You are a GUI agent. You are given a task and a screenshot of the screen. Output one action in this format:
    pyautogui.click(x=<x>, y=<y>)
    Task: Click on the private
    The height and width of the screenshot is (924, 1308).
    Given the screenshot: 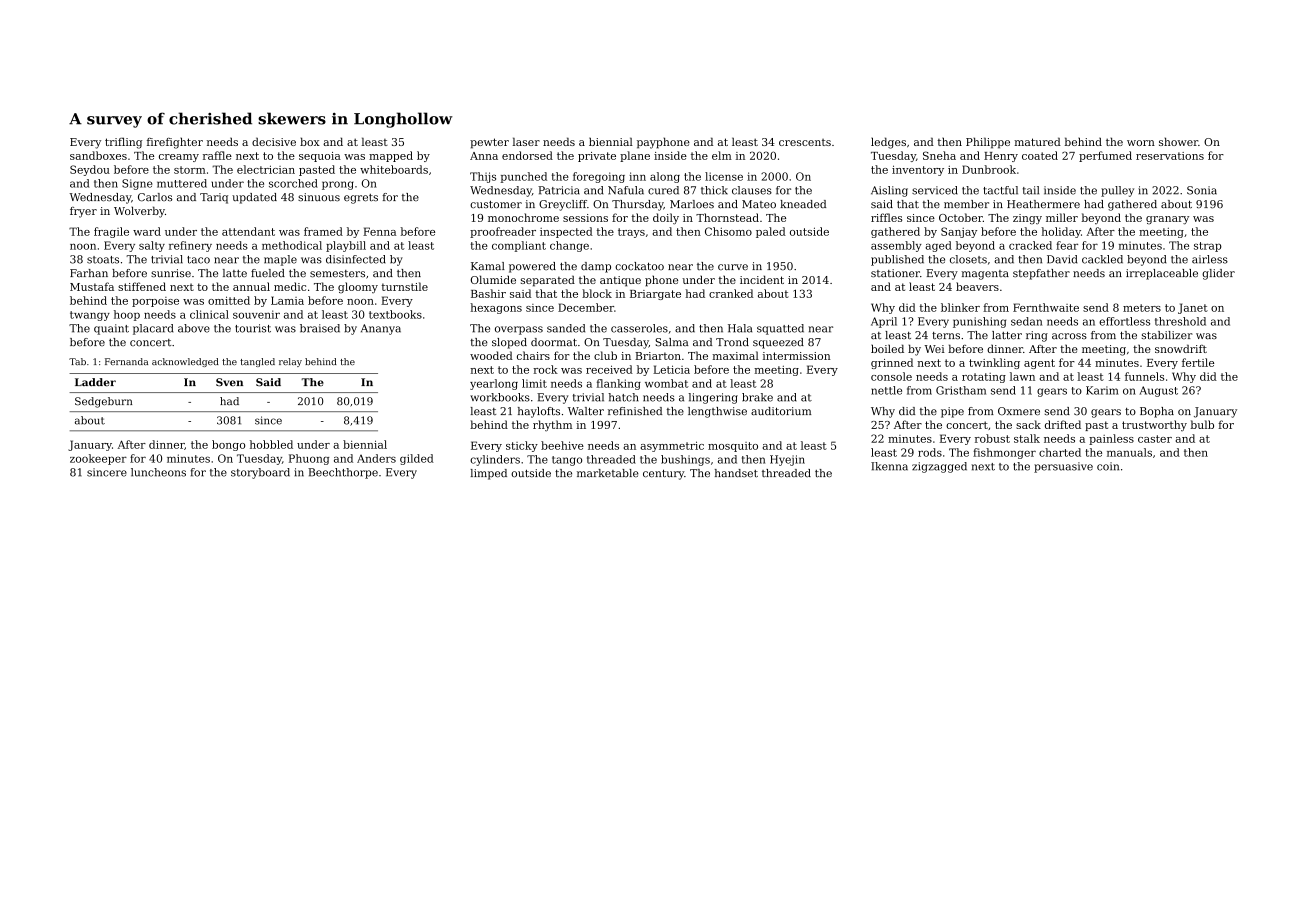 What is the action you would take?
    pyautogui.click(x=597, y=157)
